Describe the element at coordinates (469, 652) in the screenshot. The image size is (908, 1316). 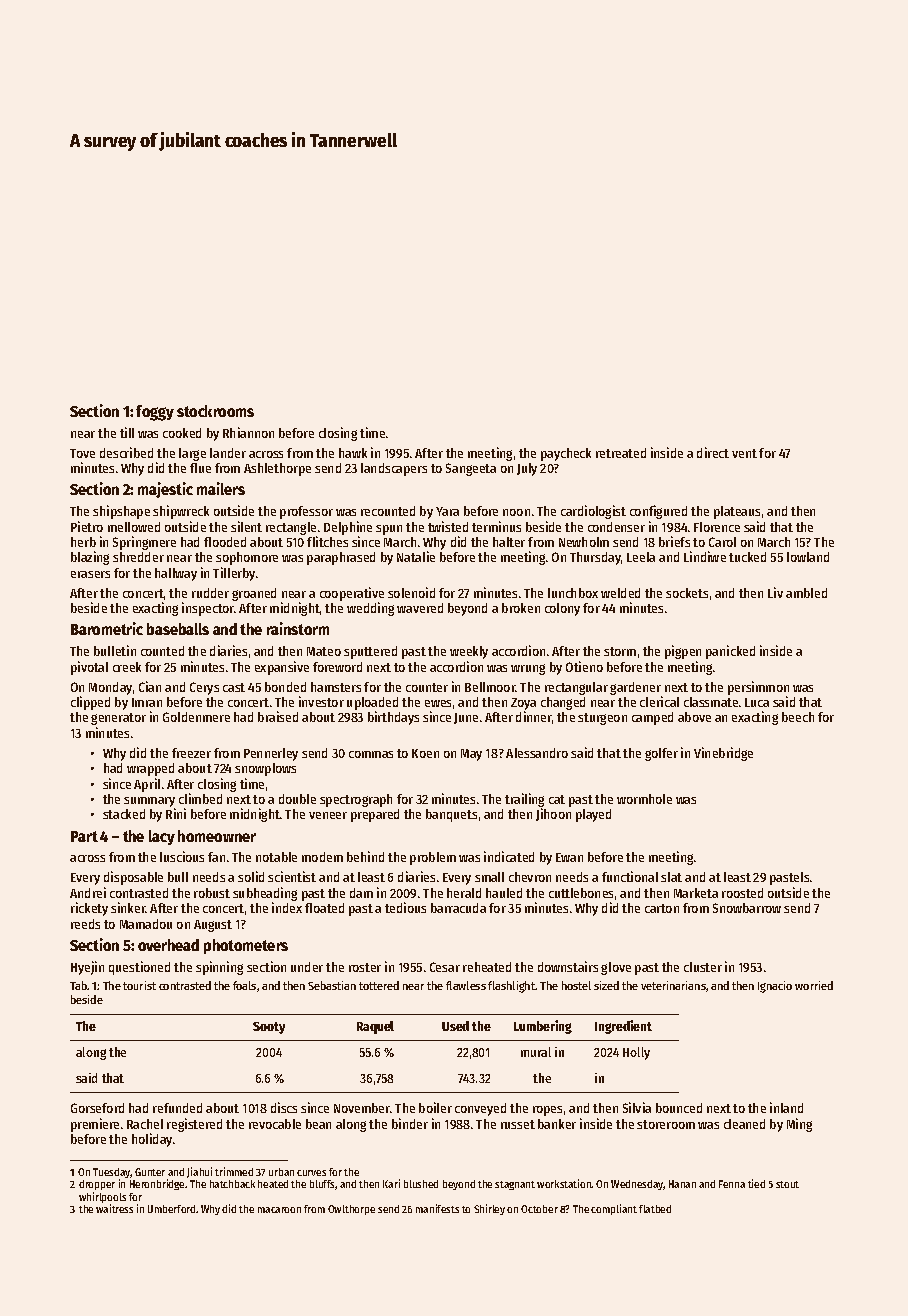
I see `weekly` at that location.
